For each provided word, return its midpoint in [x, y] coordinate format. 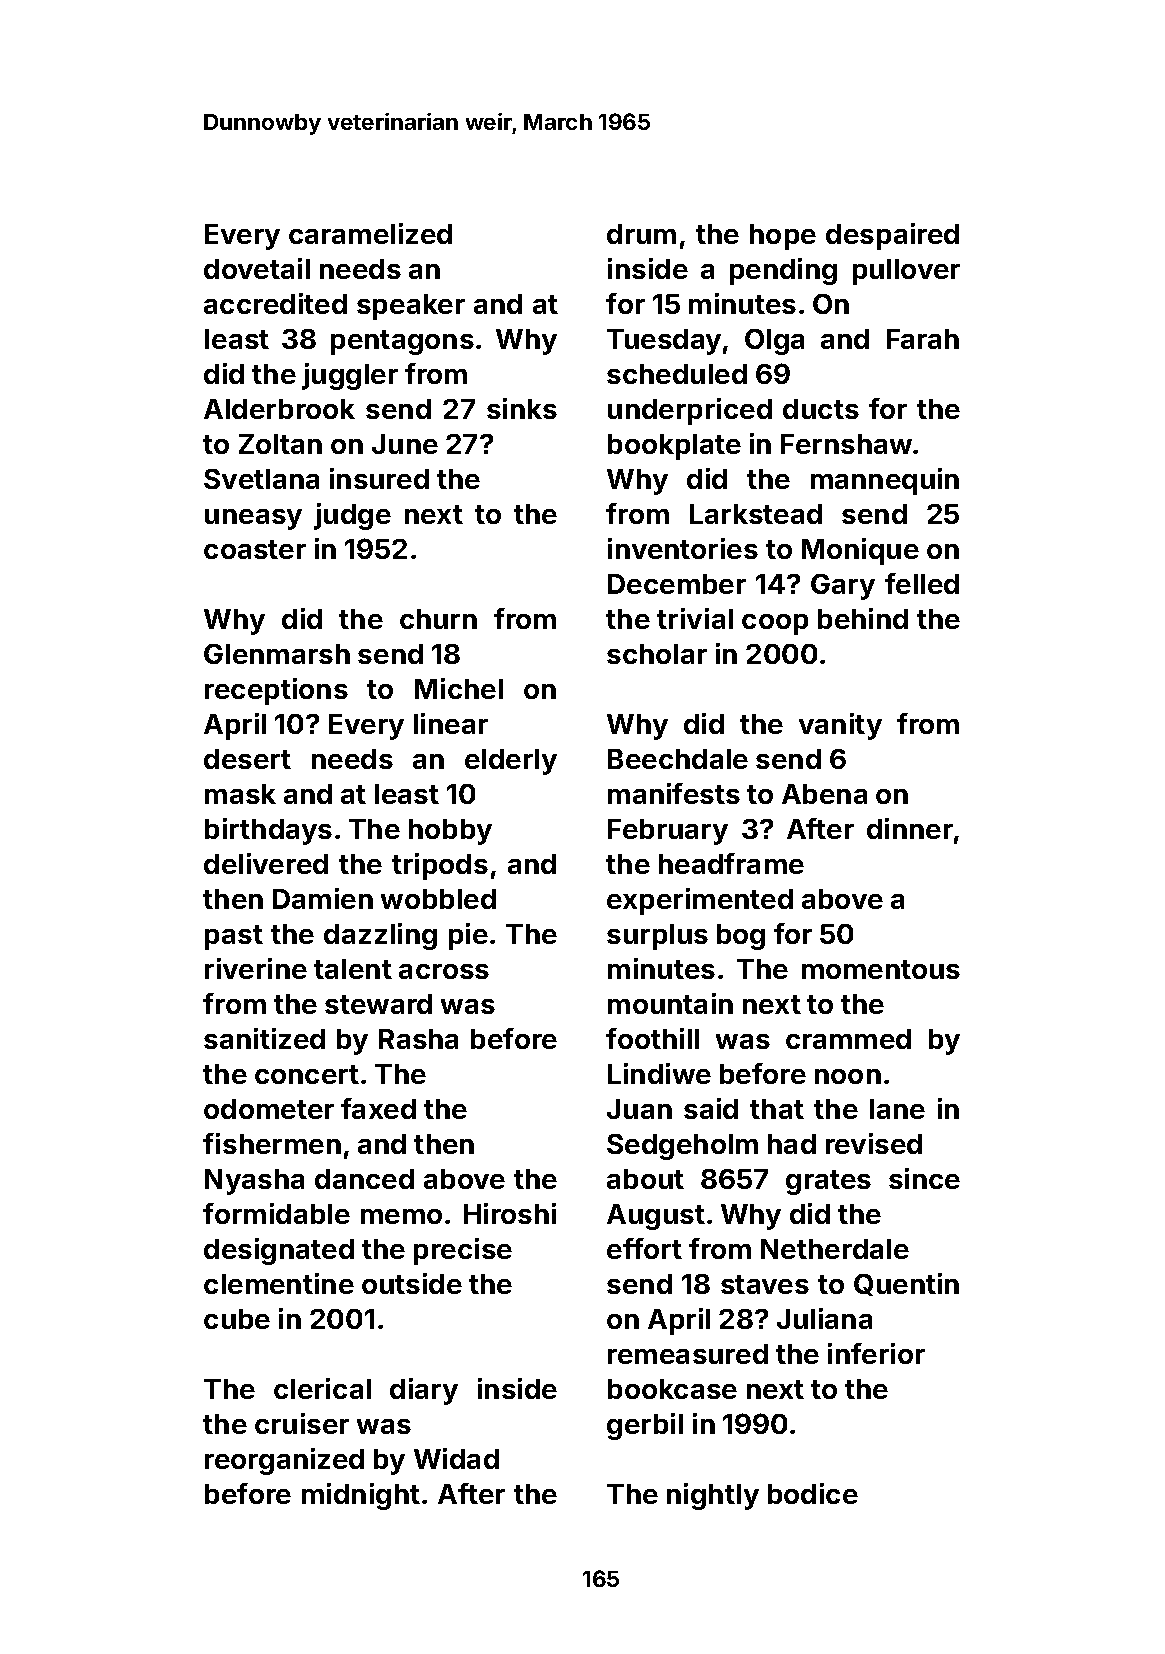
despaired [892, 236]
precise [463, 1251]
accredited [275, 303]
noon [848, 1076]
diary [424, 1391]
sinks [522, 408]
